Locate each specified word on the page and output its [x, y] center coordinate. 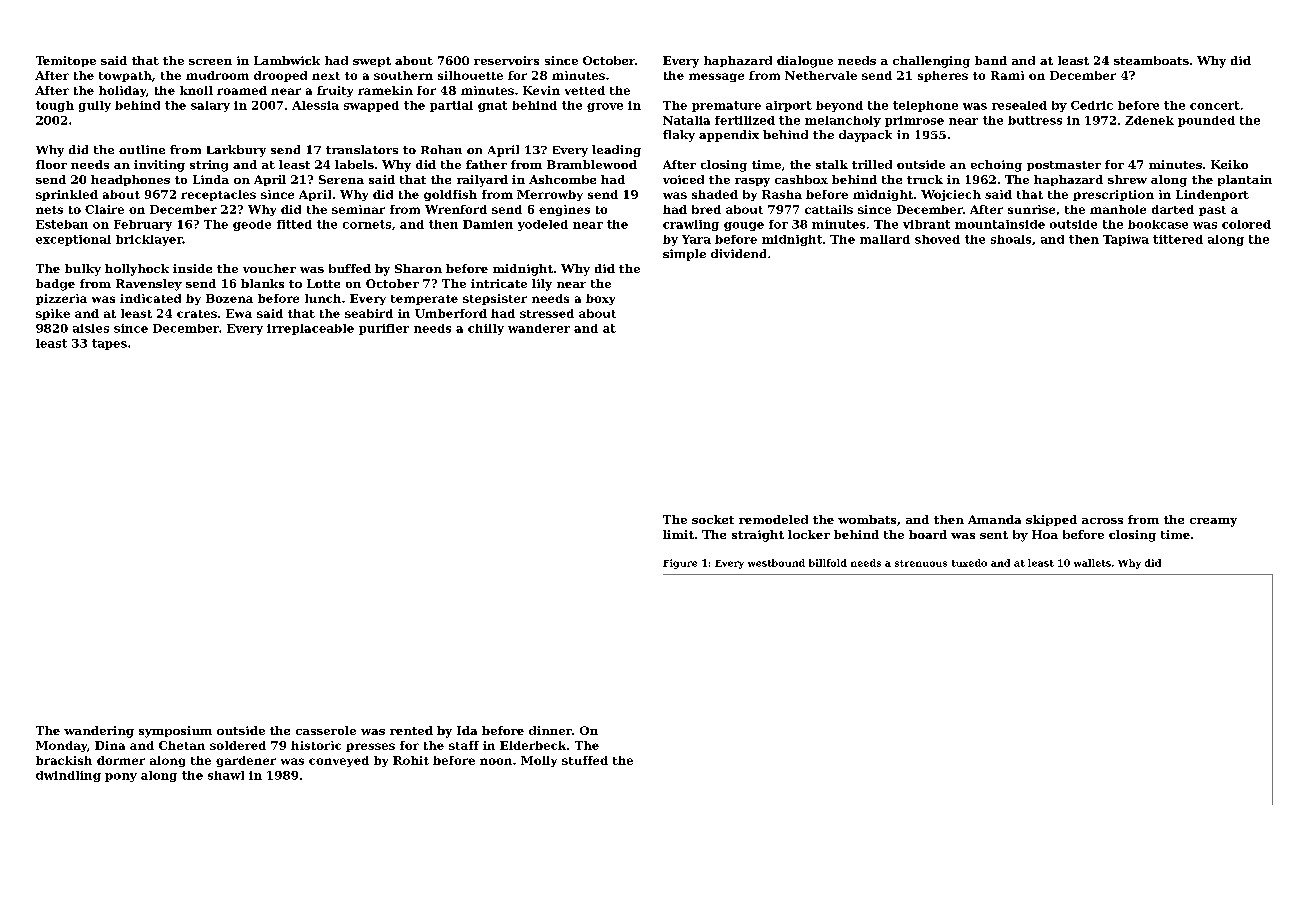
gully [95, 106]
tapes [109, 344]
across [1102, 521]
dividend [738, 253]
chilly [486, 329]
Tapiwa [1126, 240]
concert [1215, 105]
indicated [150, 298]
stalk [832, 164]
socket [713, 519]
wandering [99, 732]
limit [678, 534]
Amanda [994, 519]
